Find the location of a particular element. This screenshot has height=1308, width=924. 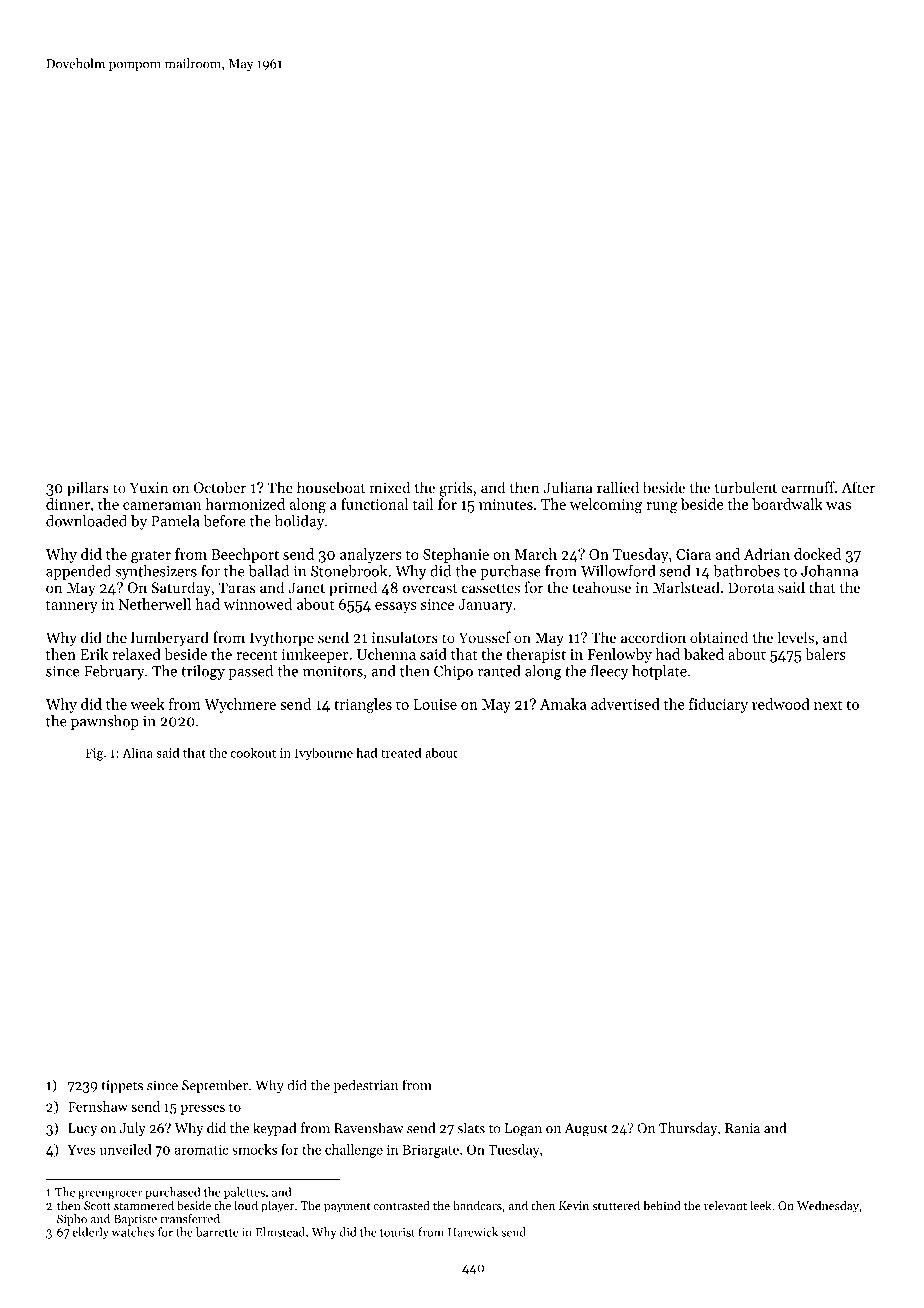

grids is located at coordinates (455, 489).
